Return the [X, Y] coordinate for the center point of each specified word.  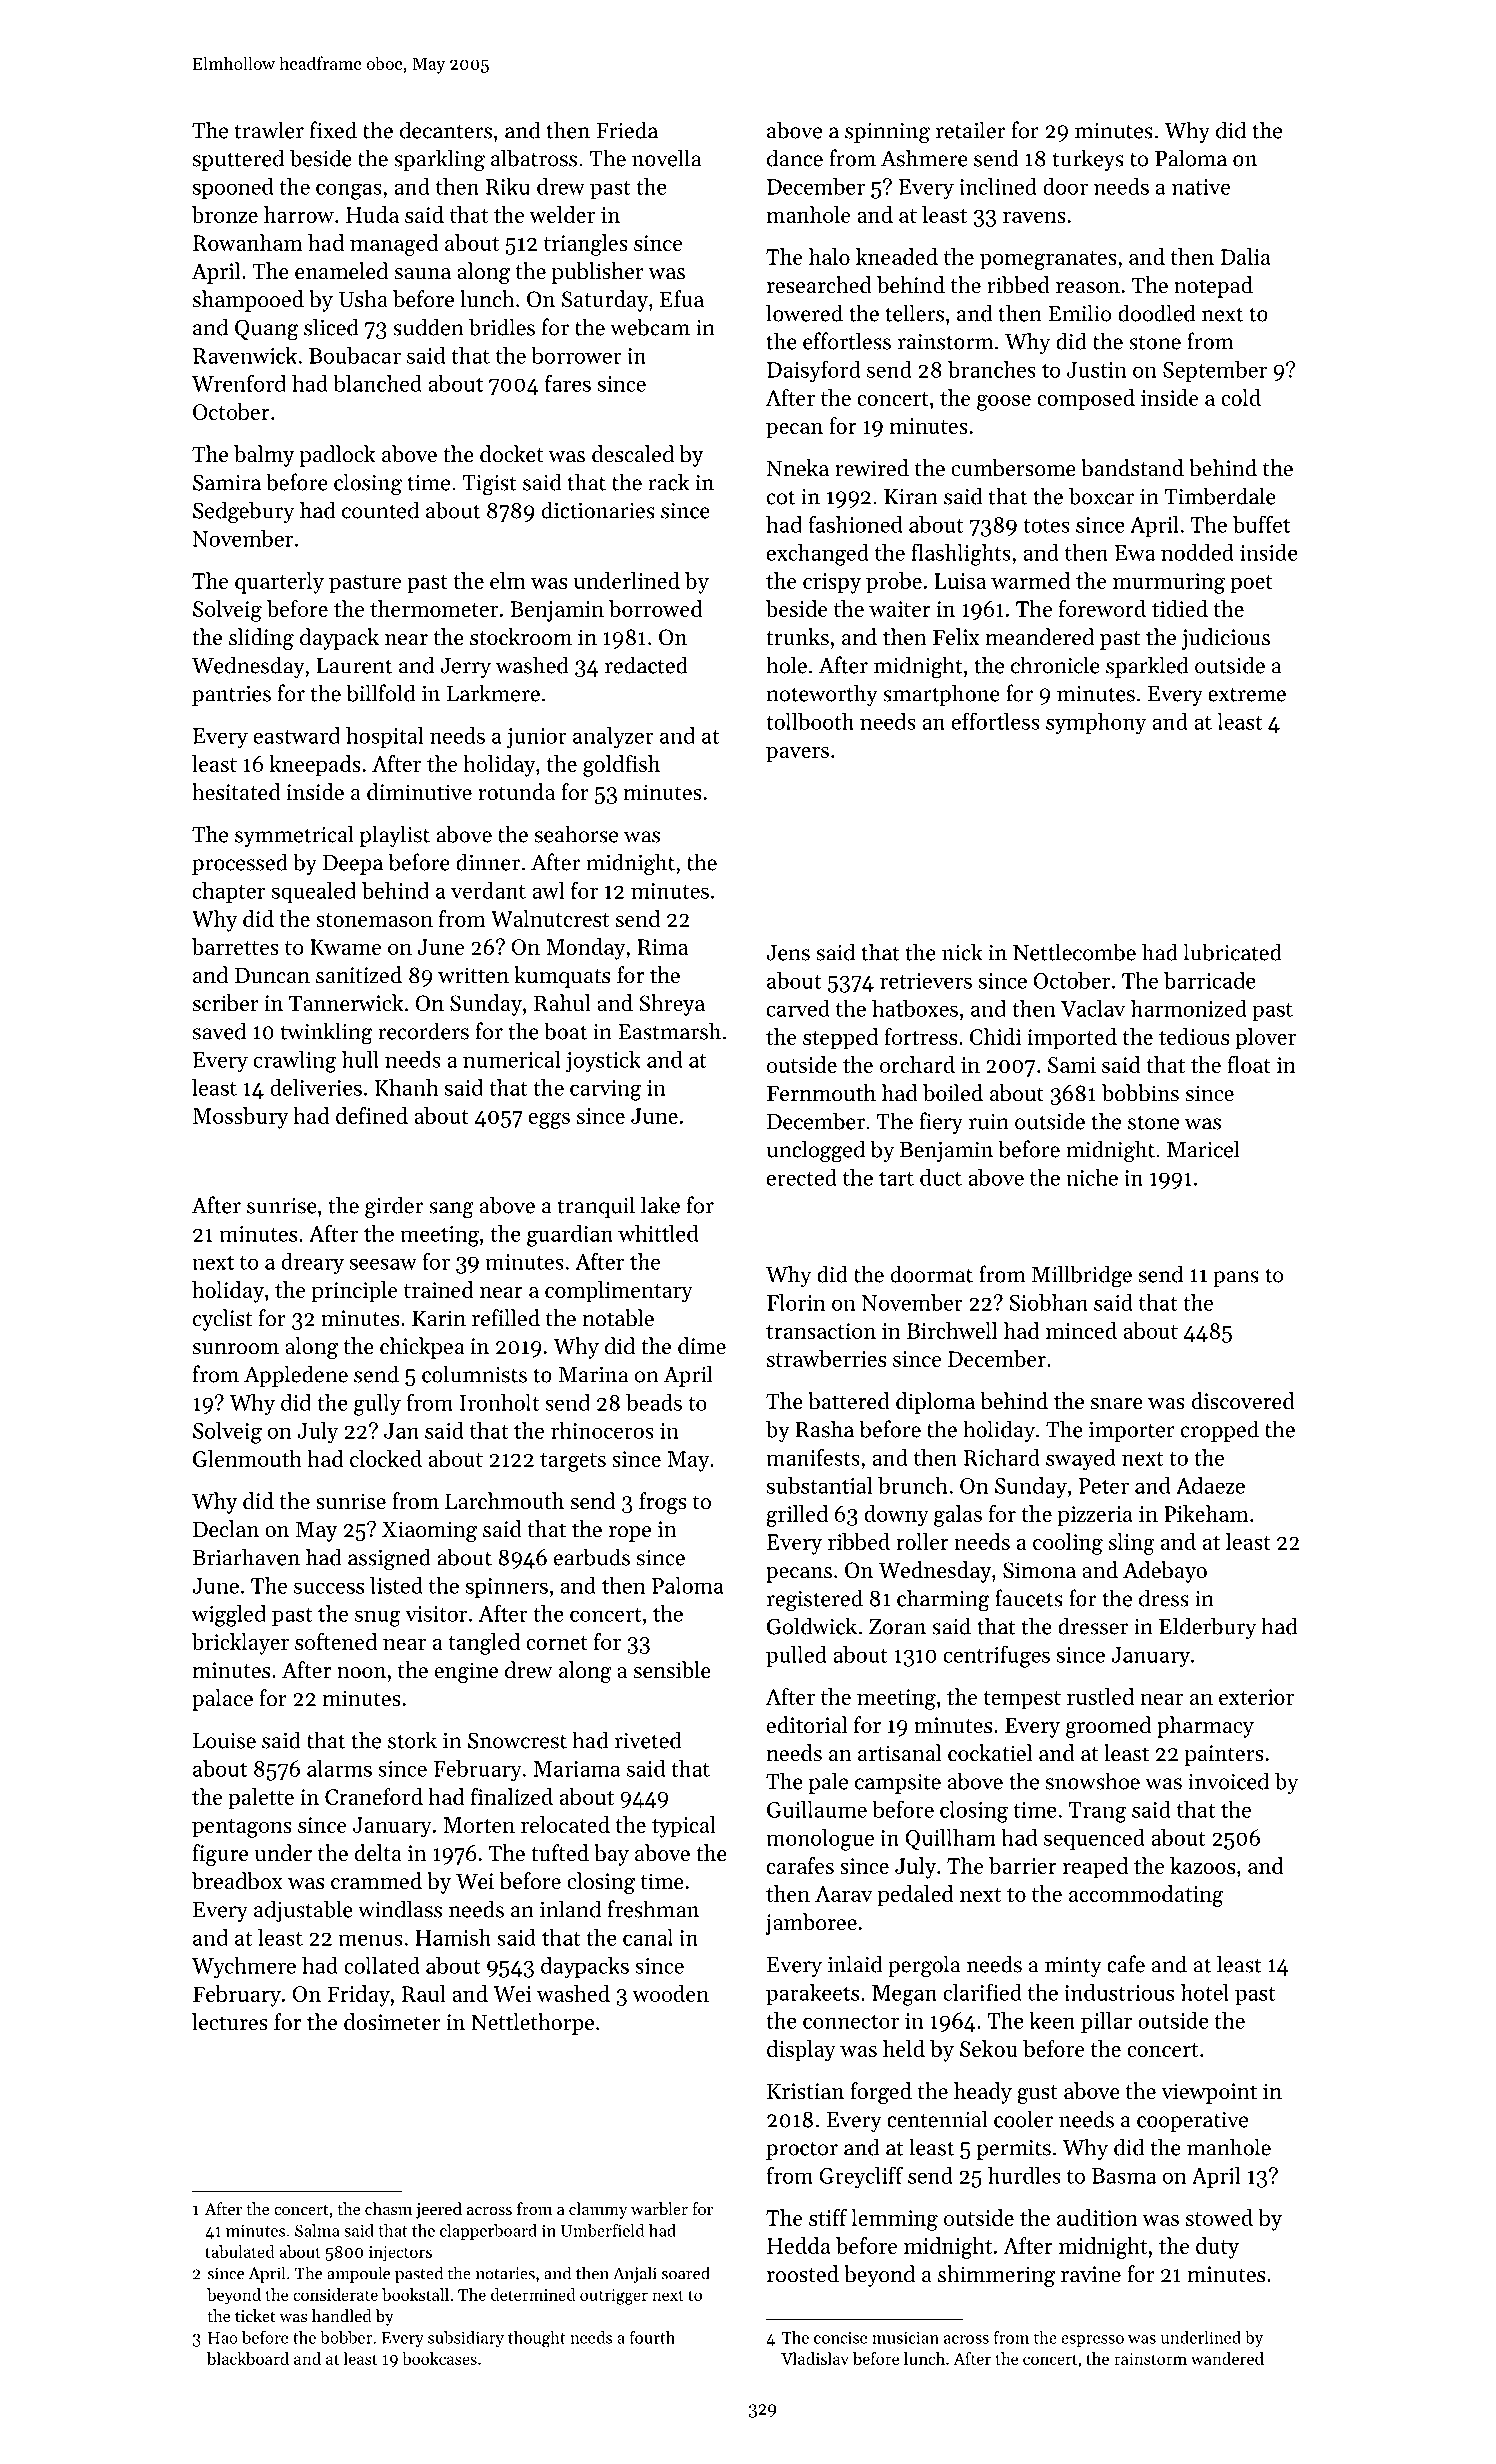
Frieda [627, 130]
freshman [653, 1909]
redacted [646, 665]
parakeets [812, 1994]
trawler [269, 130]
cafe [1126, 1964]
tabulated [240, 2251]
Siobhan [1048, 1302]
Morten [479, 1825]
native [1201, 187]
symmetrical [294, 836]
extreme [1247, 694]
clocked [386, 1458]
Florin [796, 1302]
